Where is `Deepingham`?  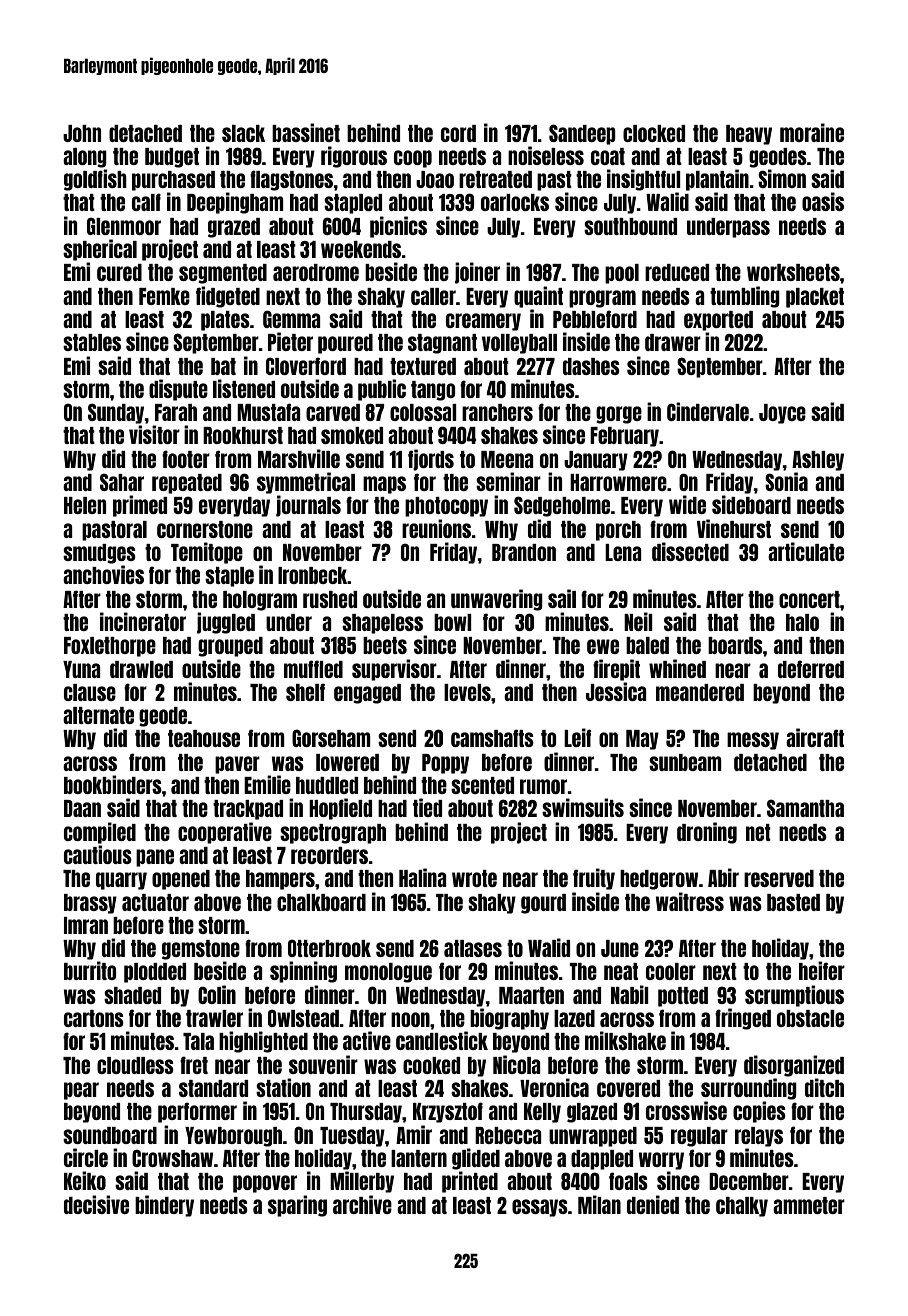
Deepingham is located at coordinates (235, 203).
